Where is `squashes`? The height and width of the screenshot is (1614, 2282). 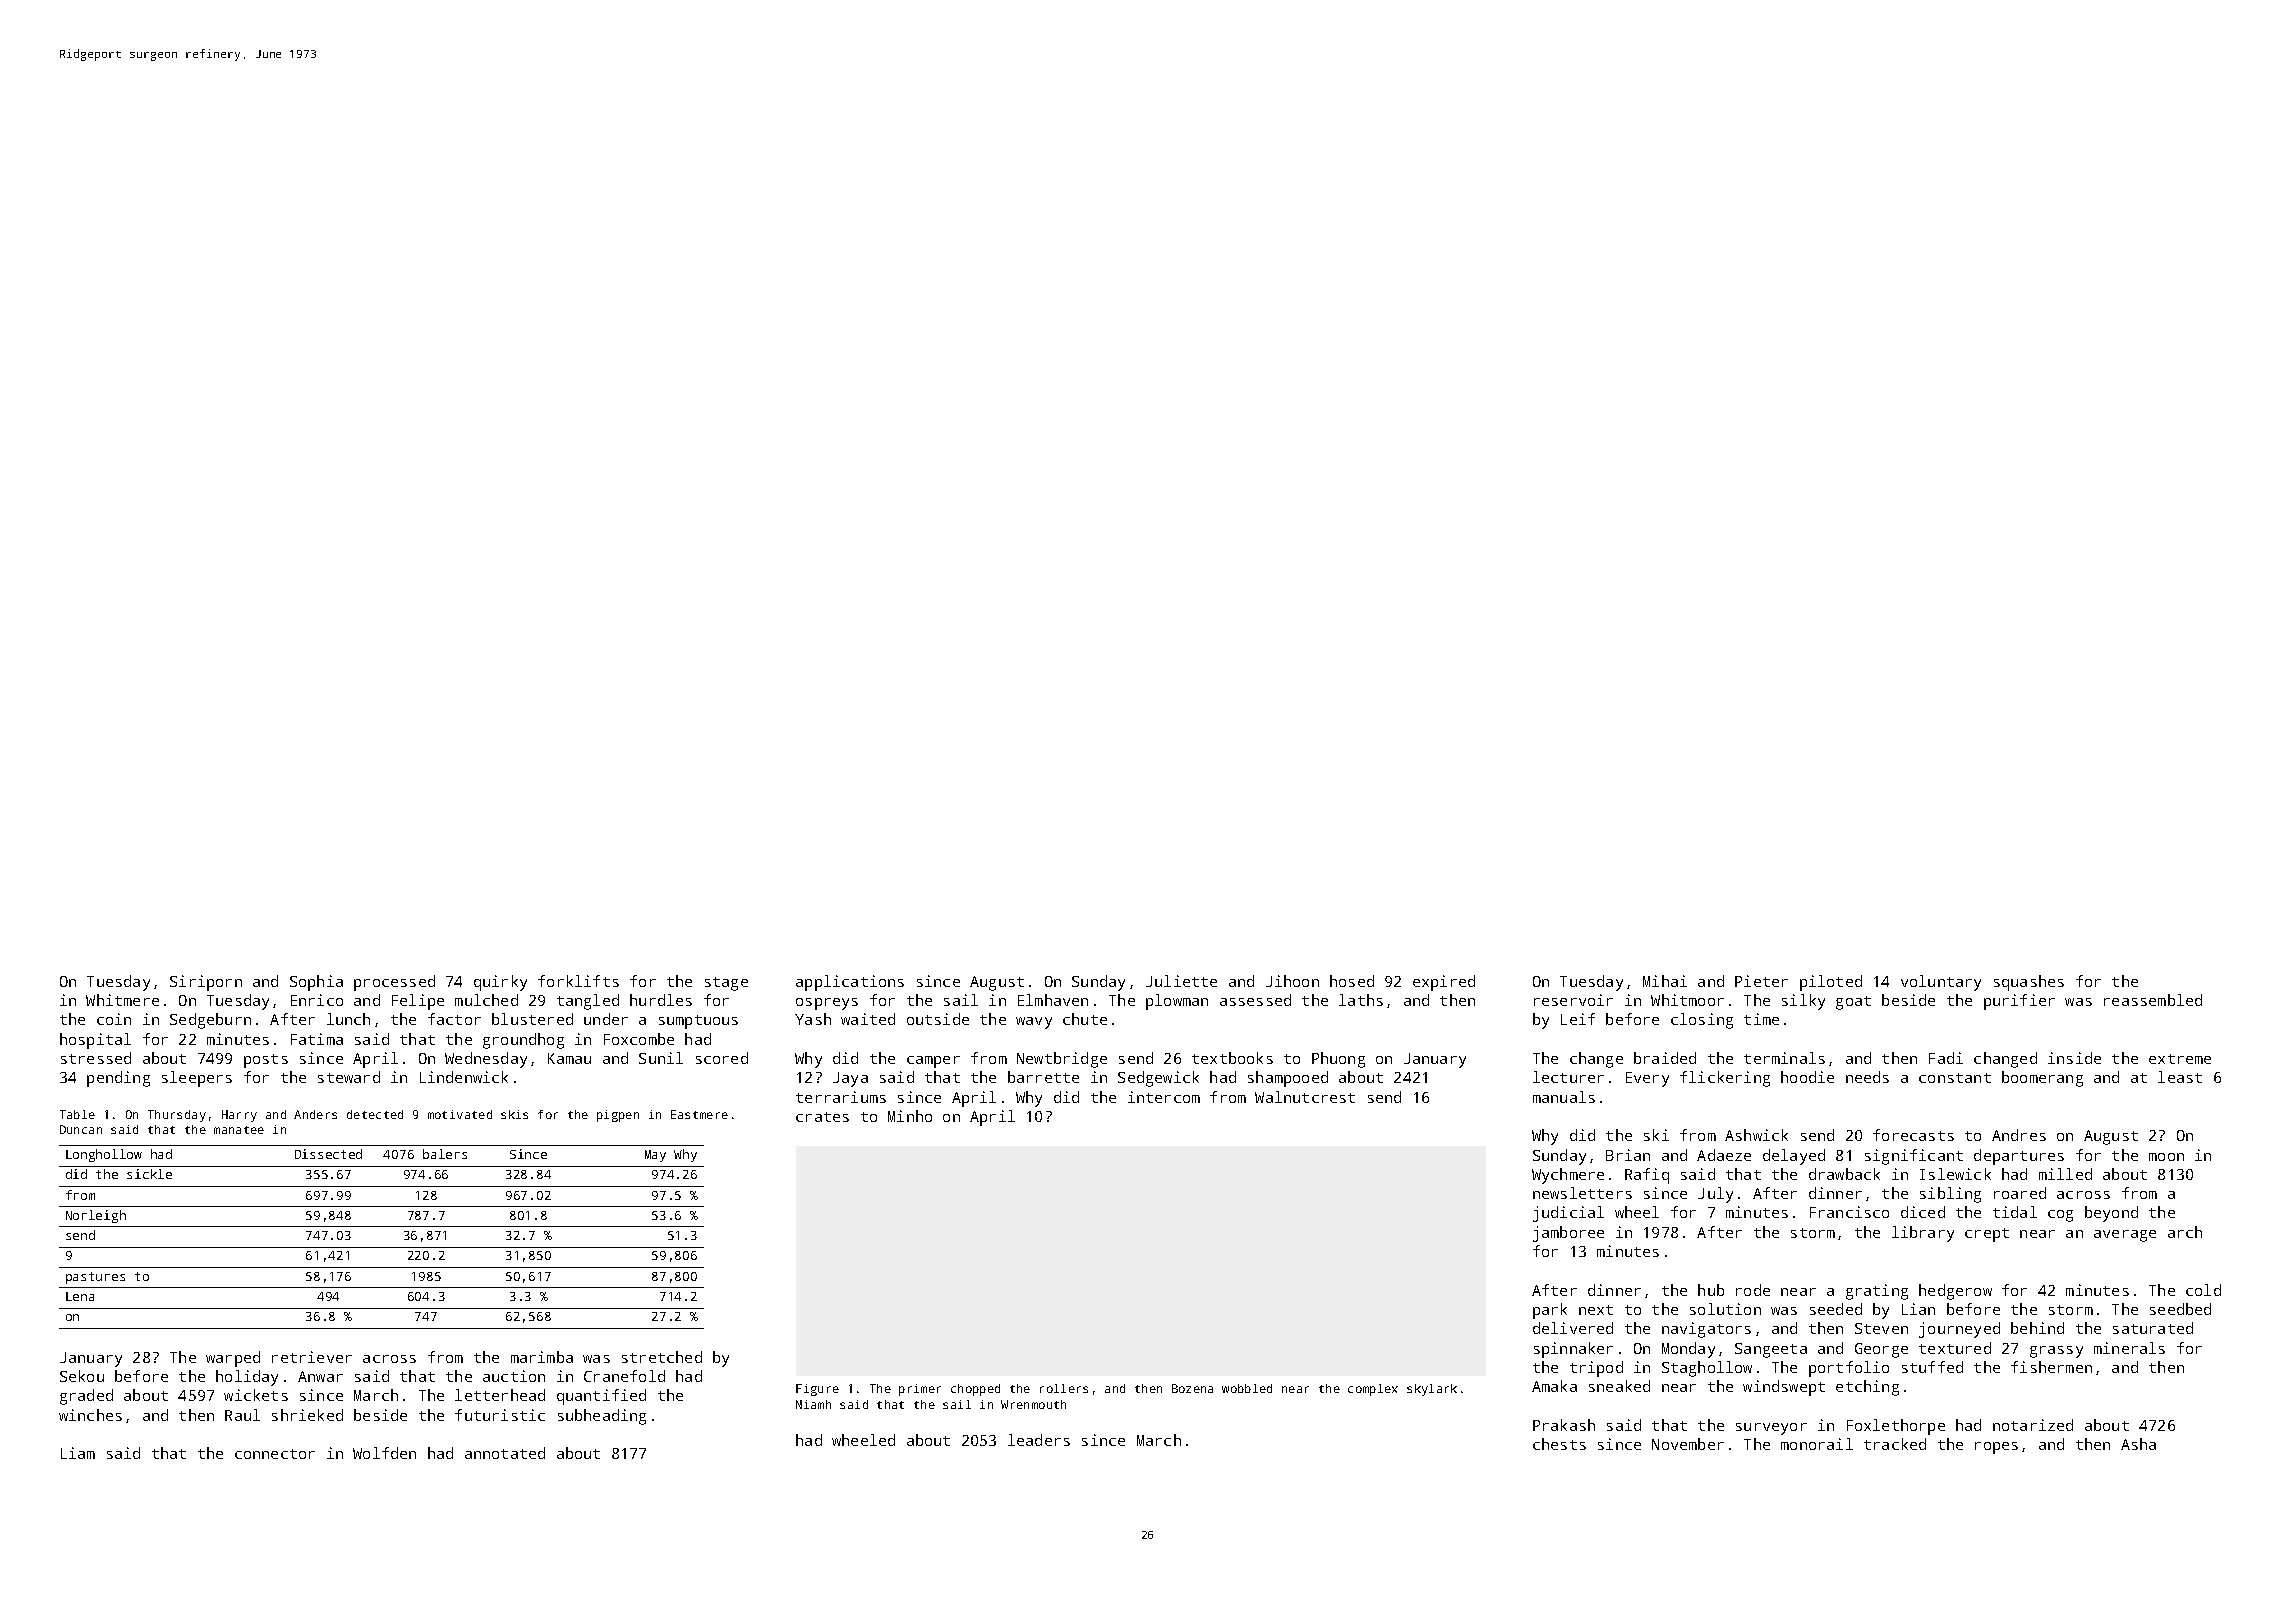 squashes is located at coordinates (2029, 983).
